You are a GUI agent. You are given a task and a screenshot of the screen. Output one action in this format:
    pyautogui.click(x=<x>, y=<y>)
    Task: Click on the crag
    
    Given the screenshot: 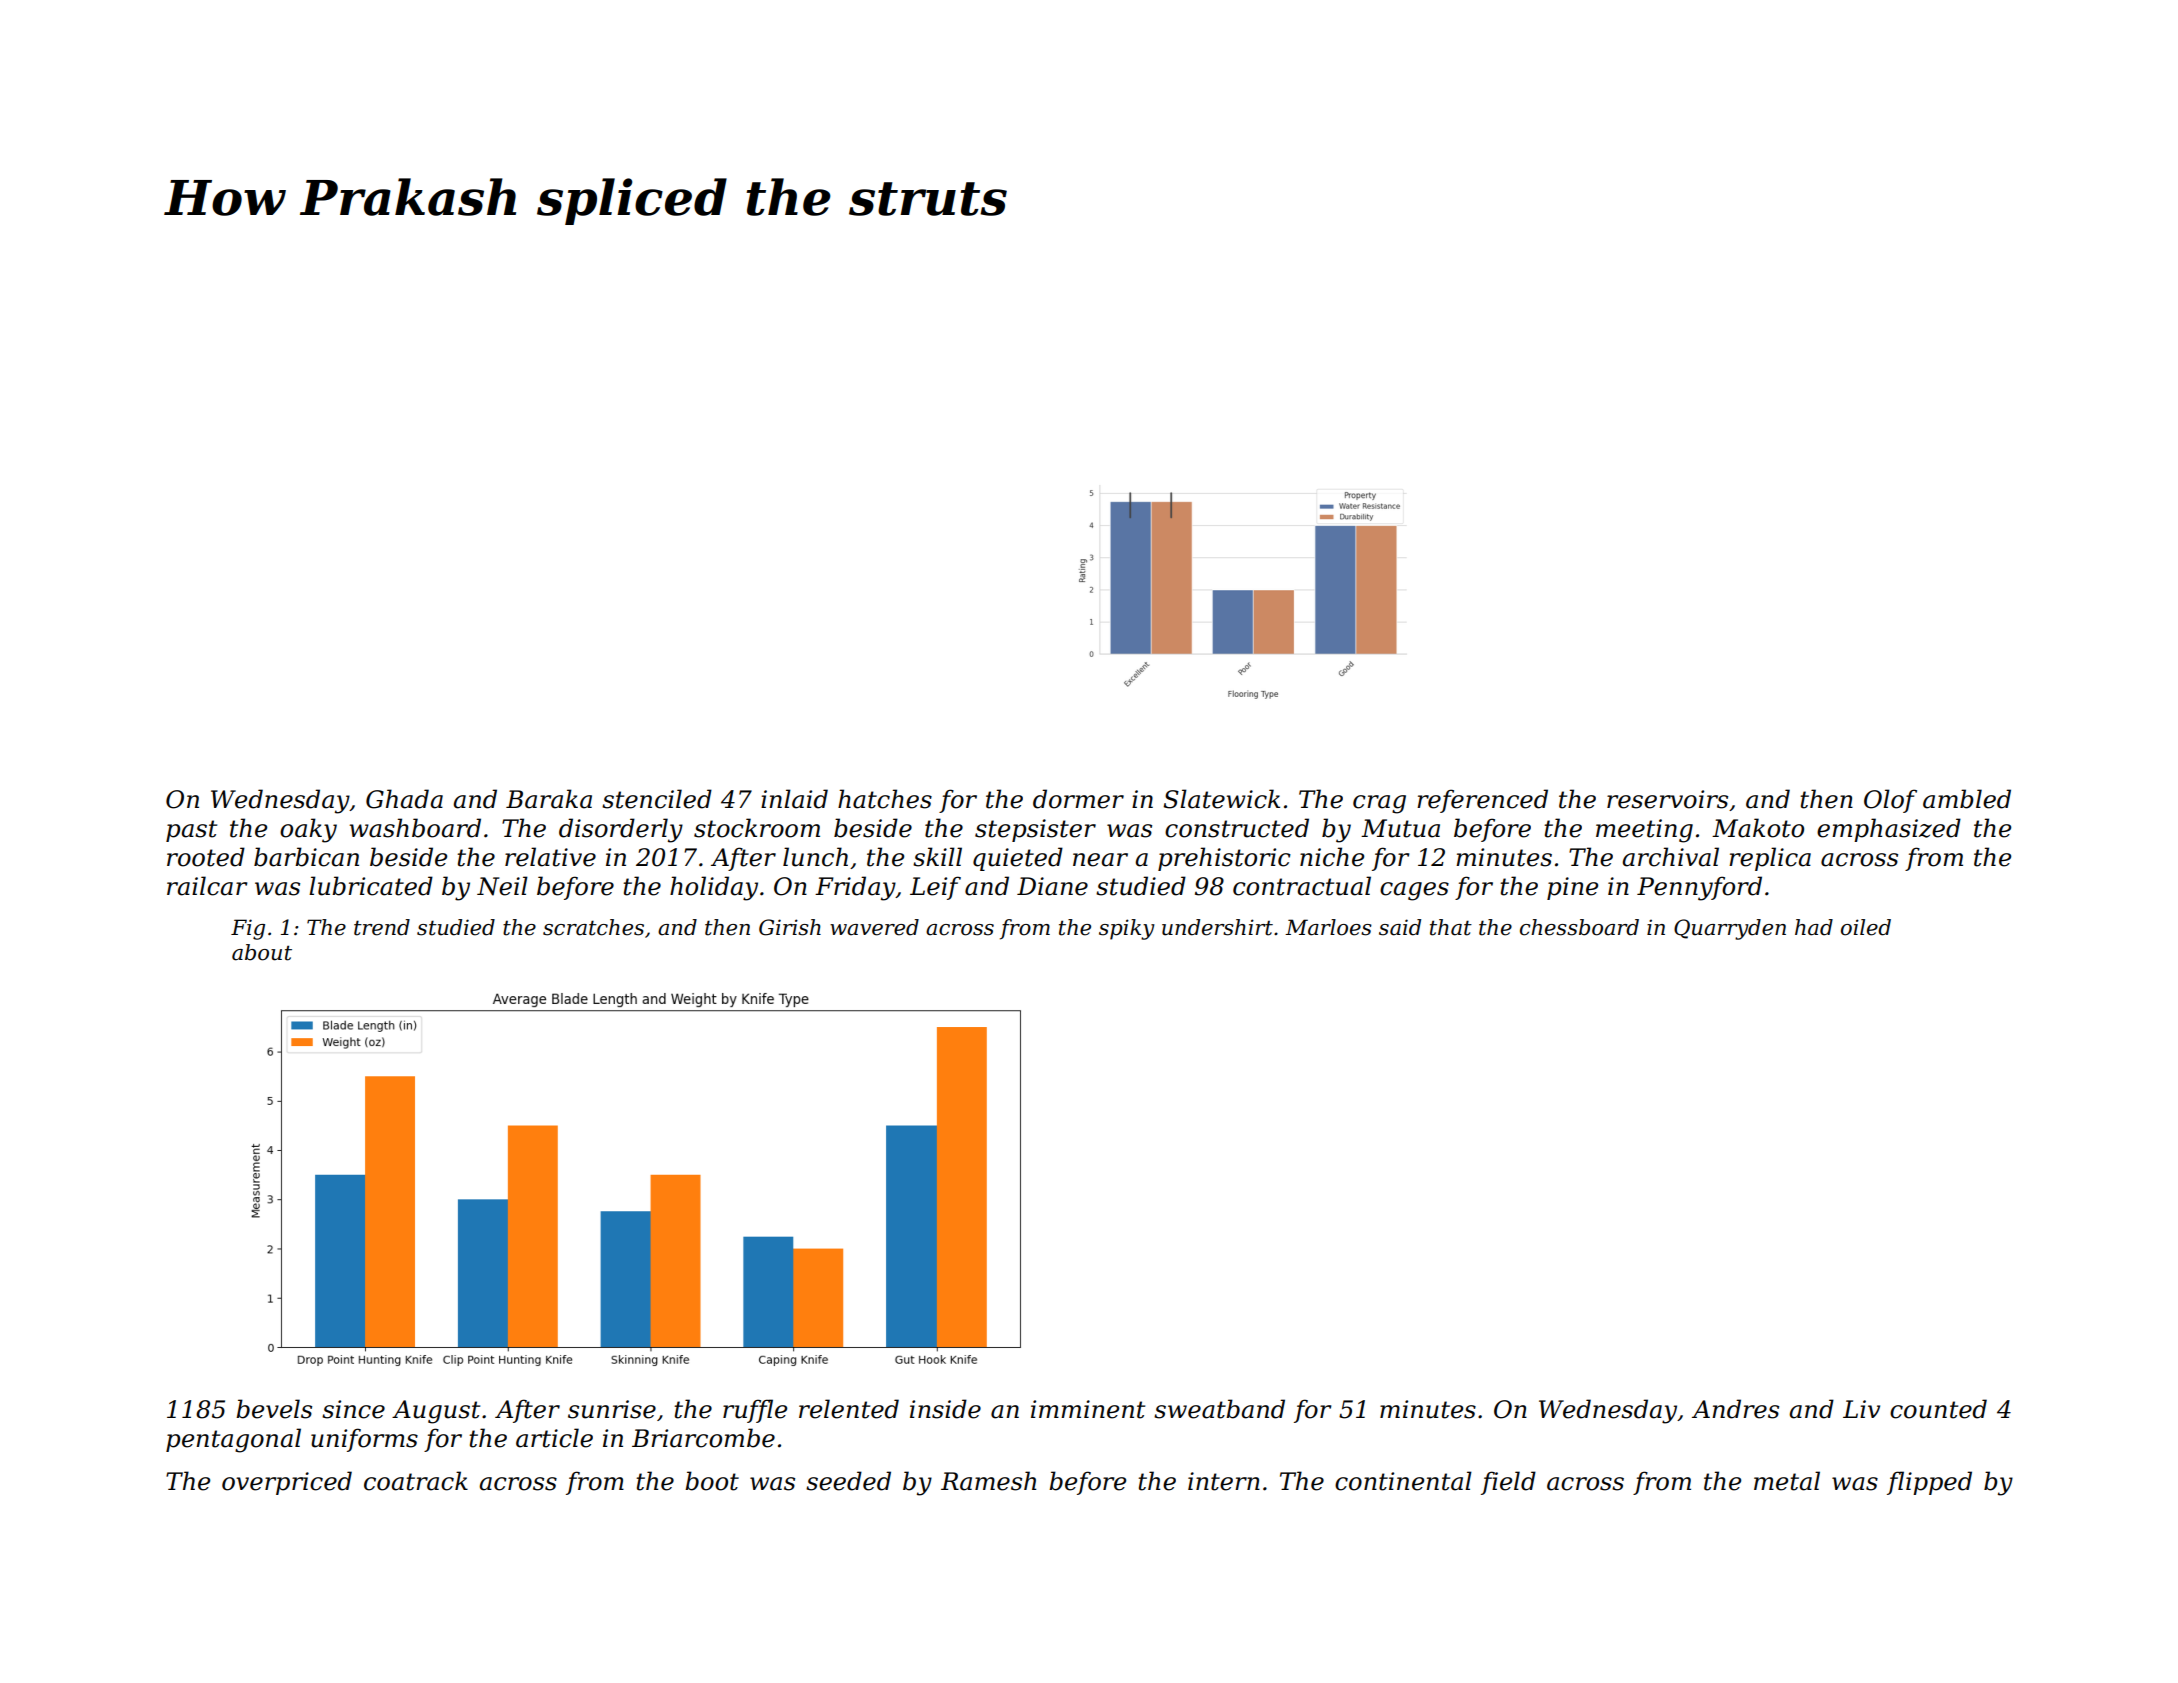 What is the action you would take?
    pyautogui.click(x=1379, y=804)
